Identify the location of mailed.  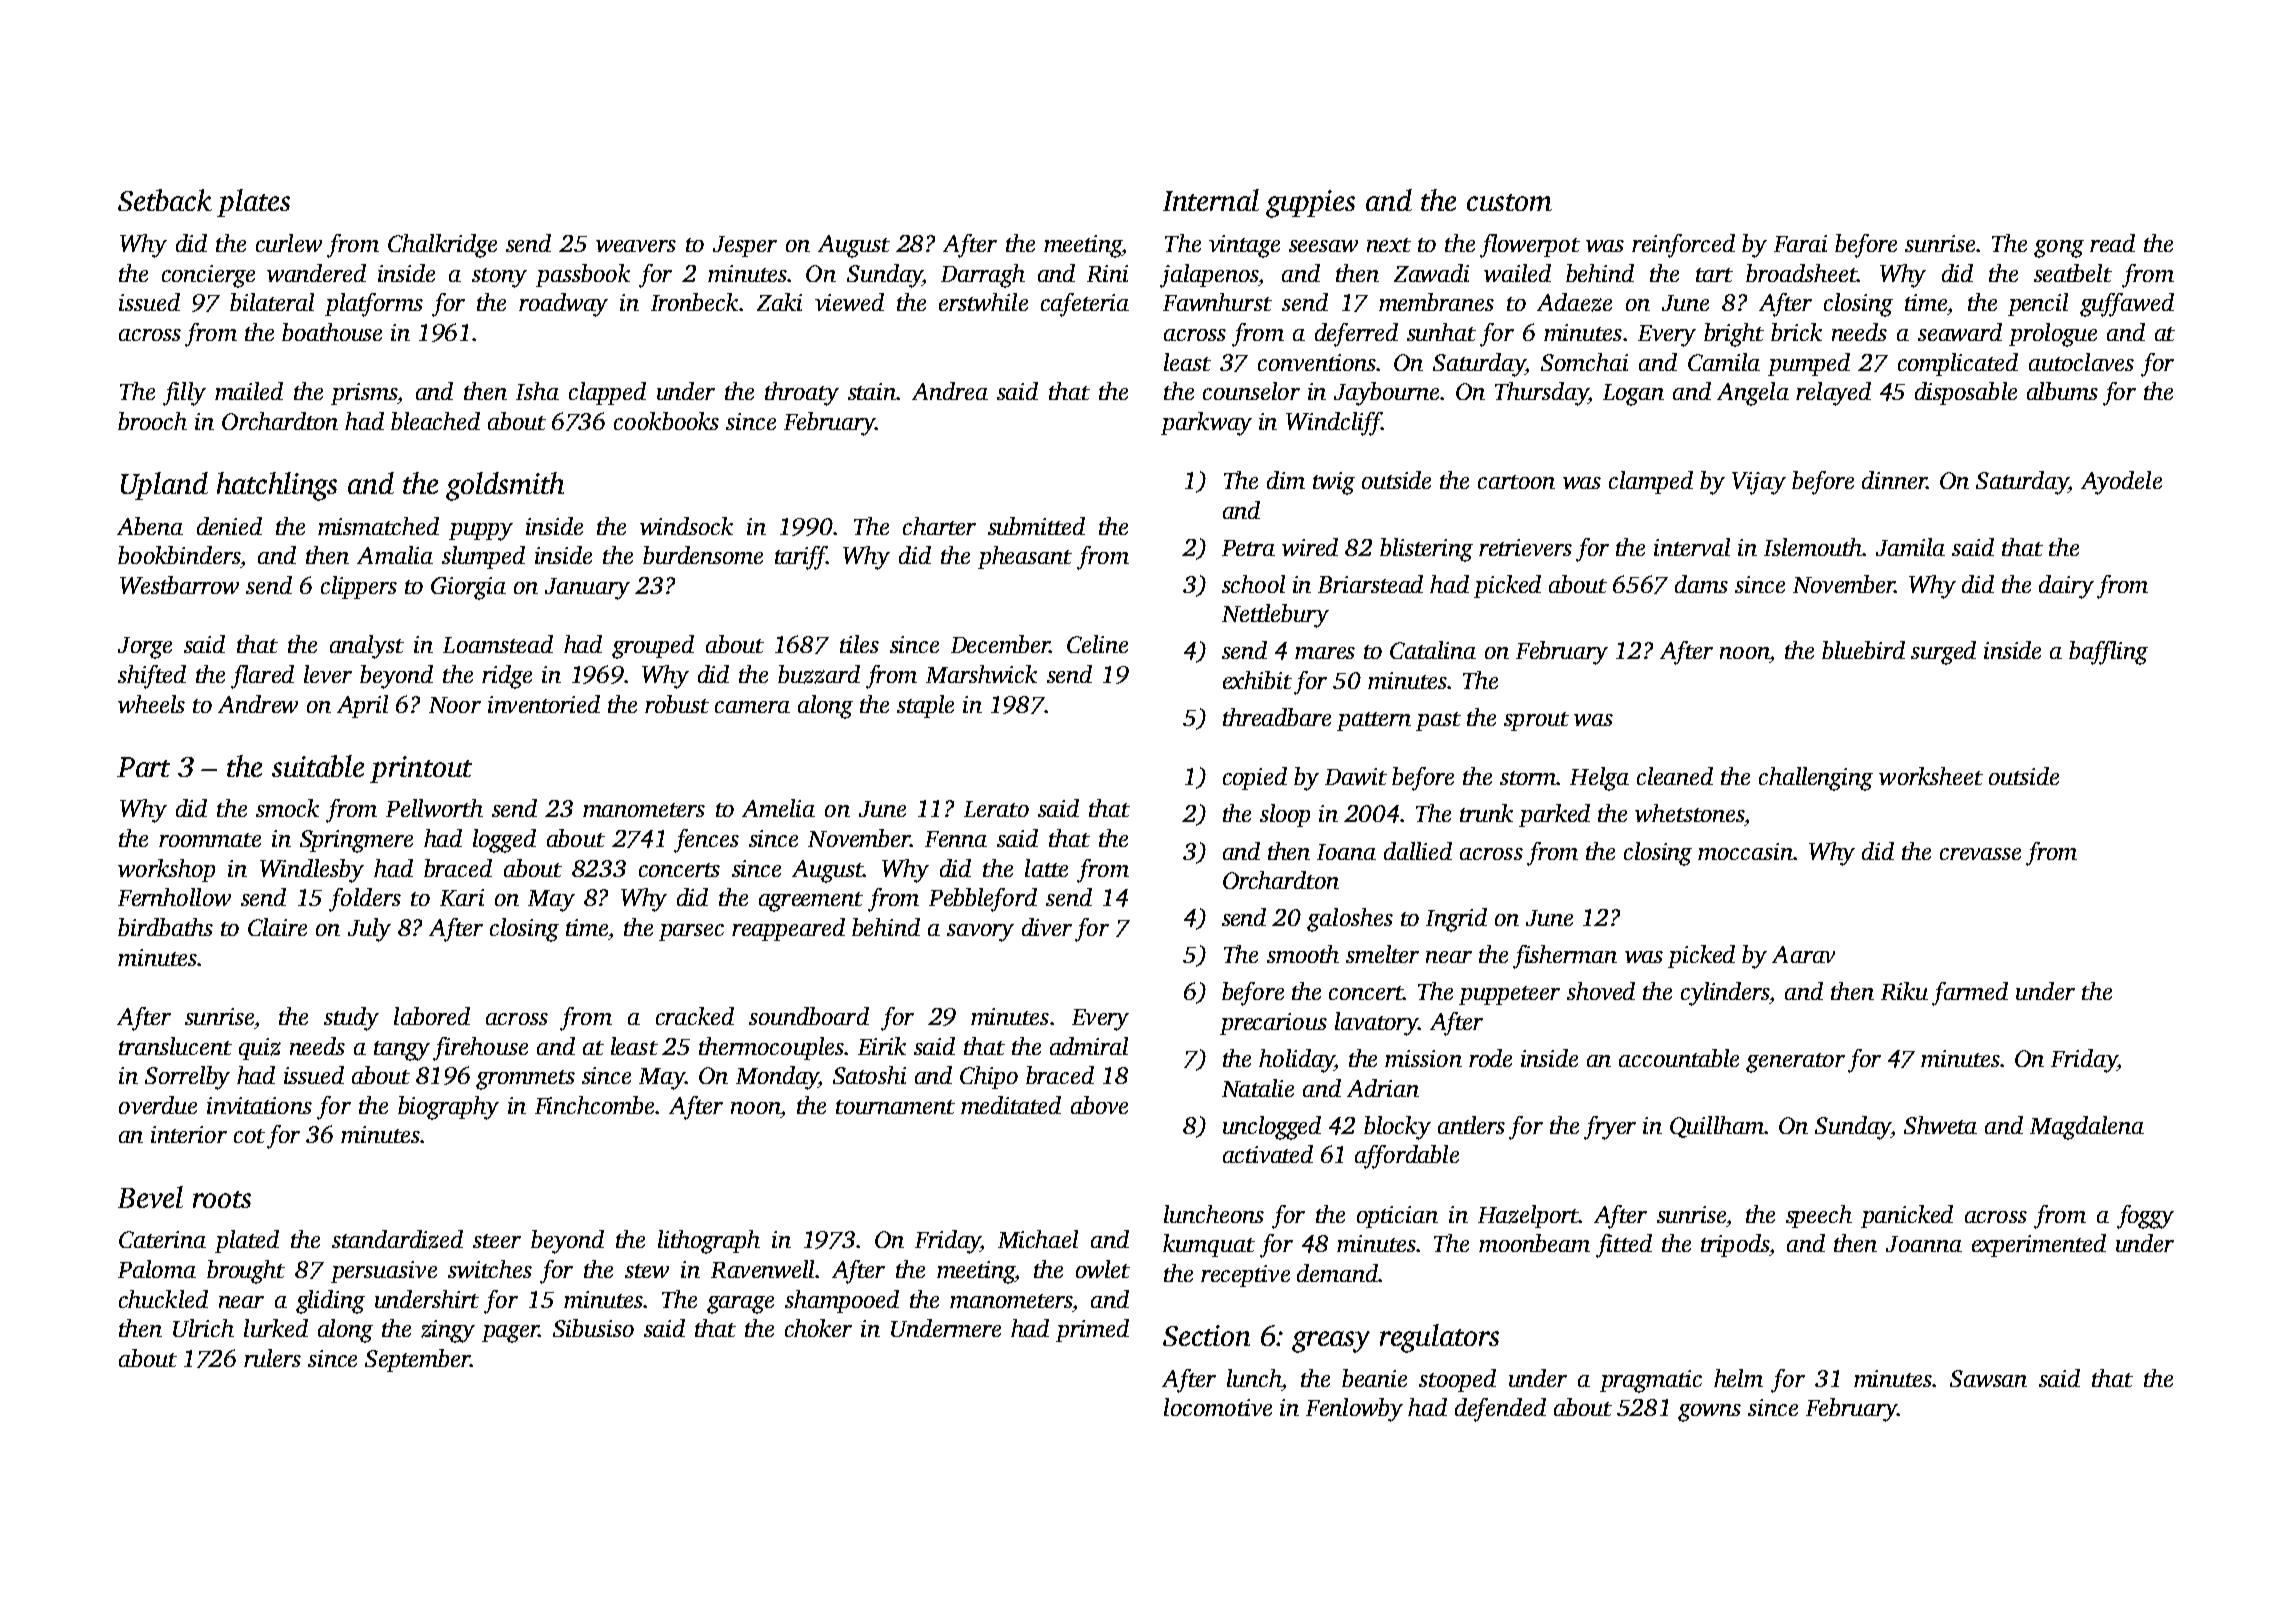
(249, 391).
